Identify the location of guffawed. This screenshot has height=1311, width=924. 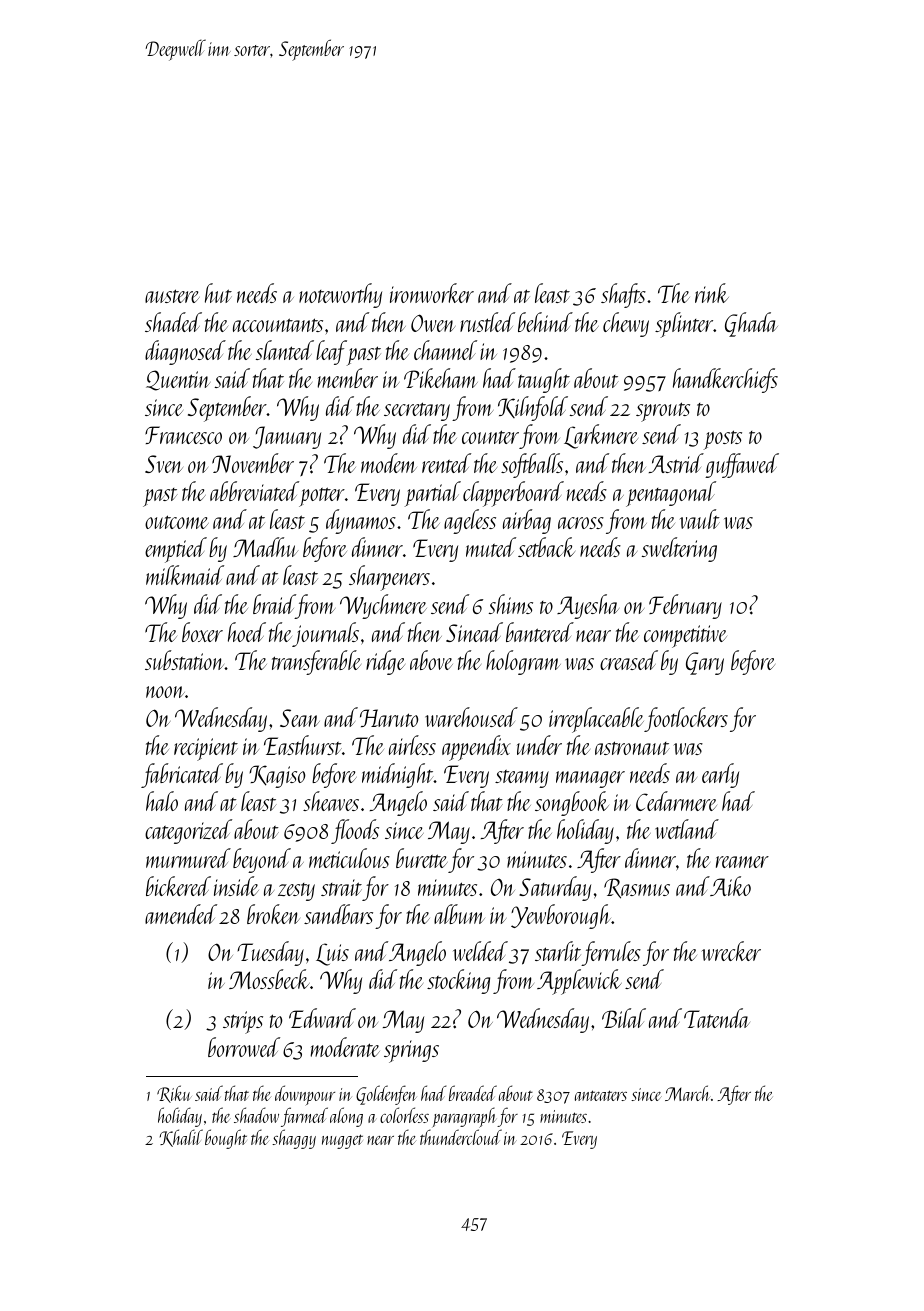
(742, 465).
